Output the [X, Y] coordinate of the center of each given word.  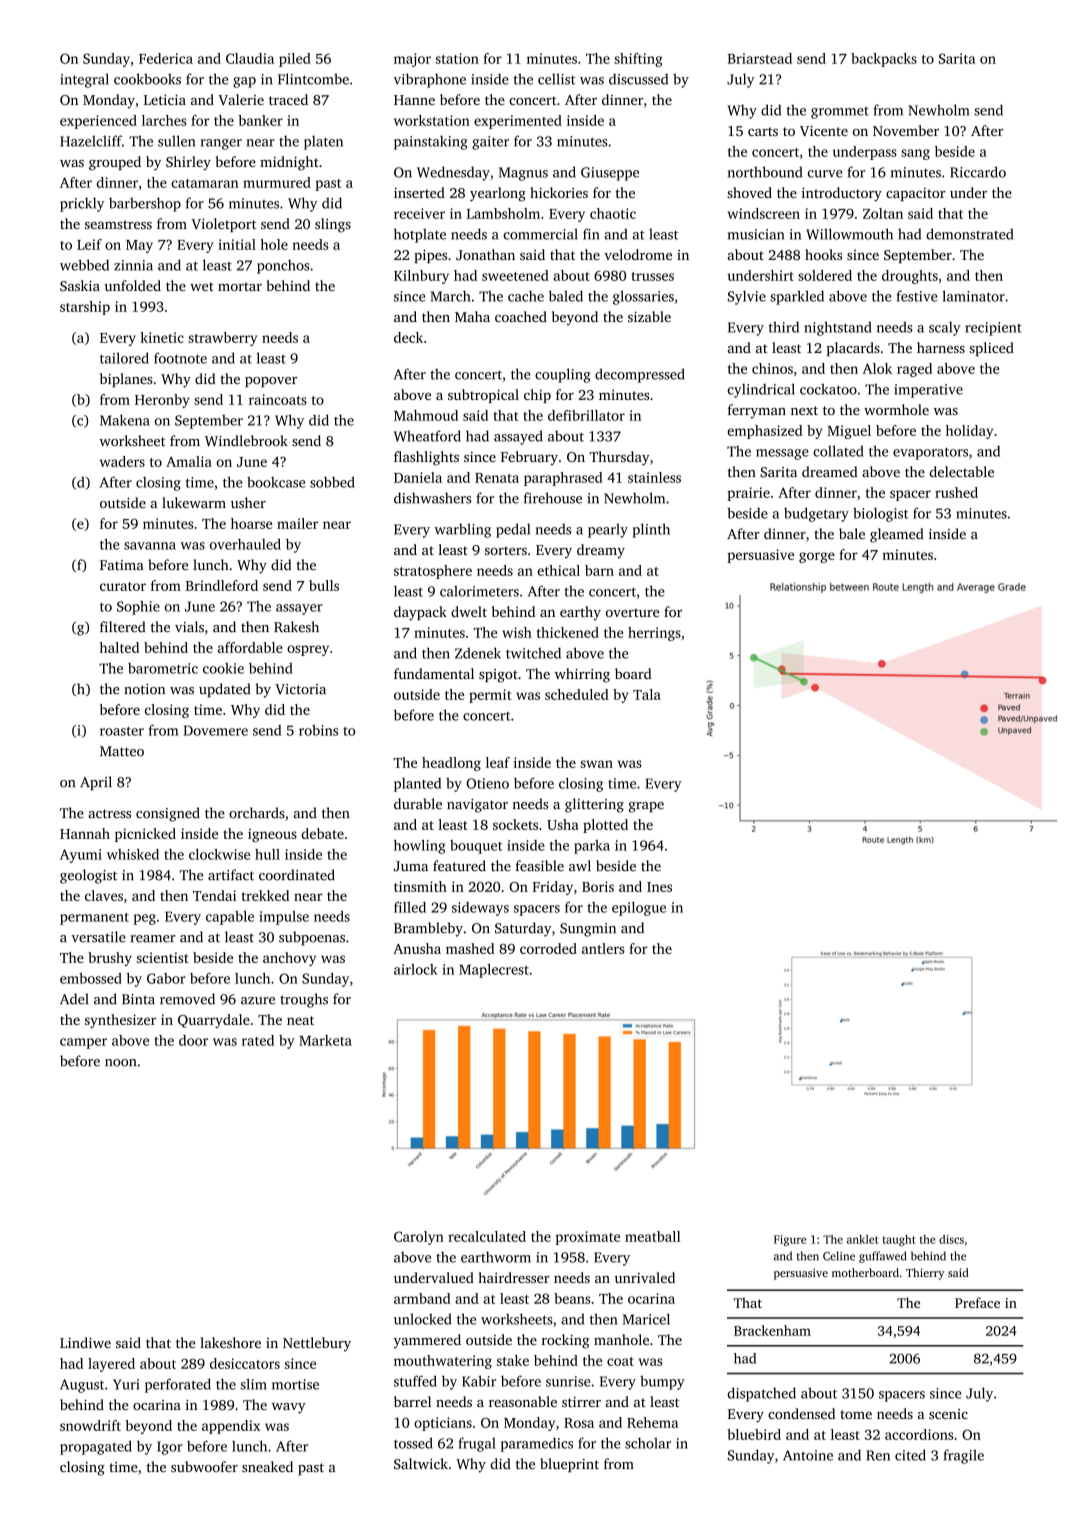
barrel [412, 1401]
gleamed [897, 535]
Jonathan [485, 254]
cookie [223, 668]
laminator [973, 296]
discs [951, 1239]
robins [318, 730]
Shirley [188, 163]
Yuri [126, 1384]
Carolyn [419, 1238]
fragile [964, 1456]
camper [83, 1043]
